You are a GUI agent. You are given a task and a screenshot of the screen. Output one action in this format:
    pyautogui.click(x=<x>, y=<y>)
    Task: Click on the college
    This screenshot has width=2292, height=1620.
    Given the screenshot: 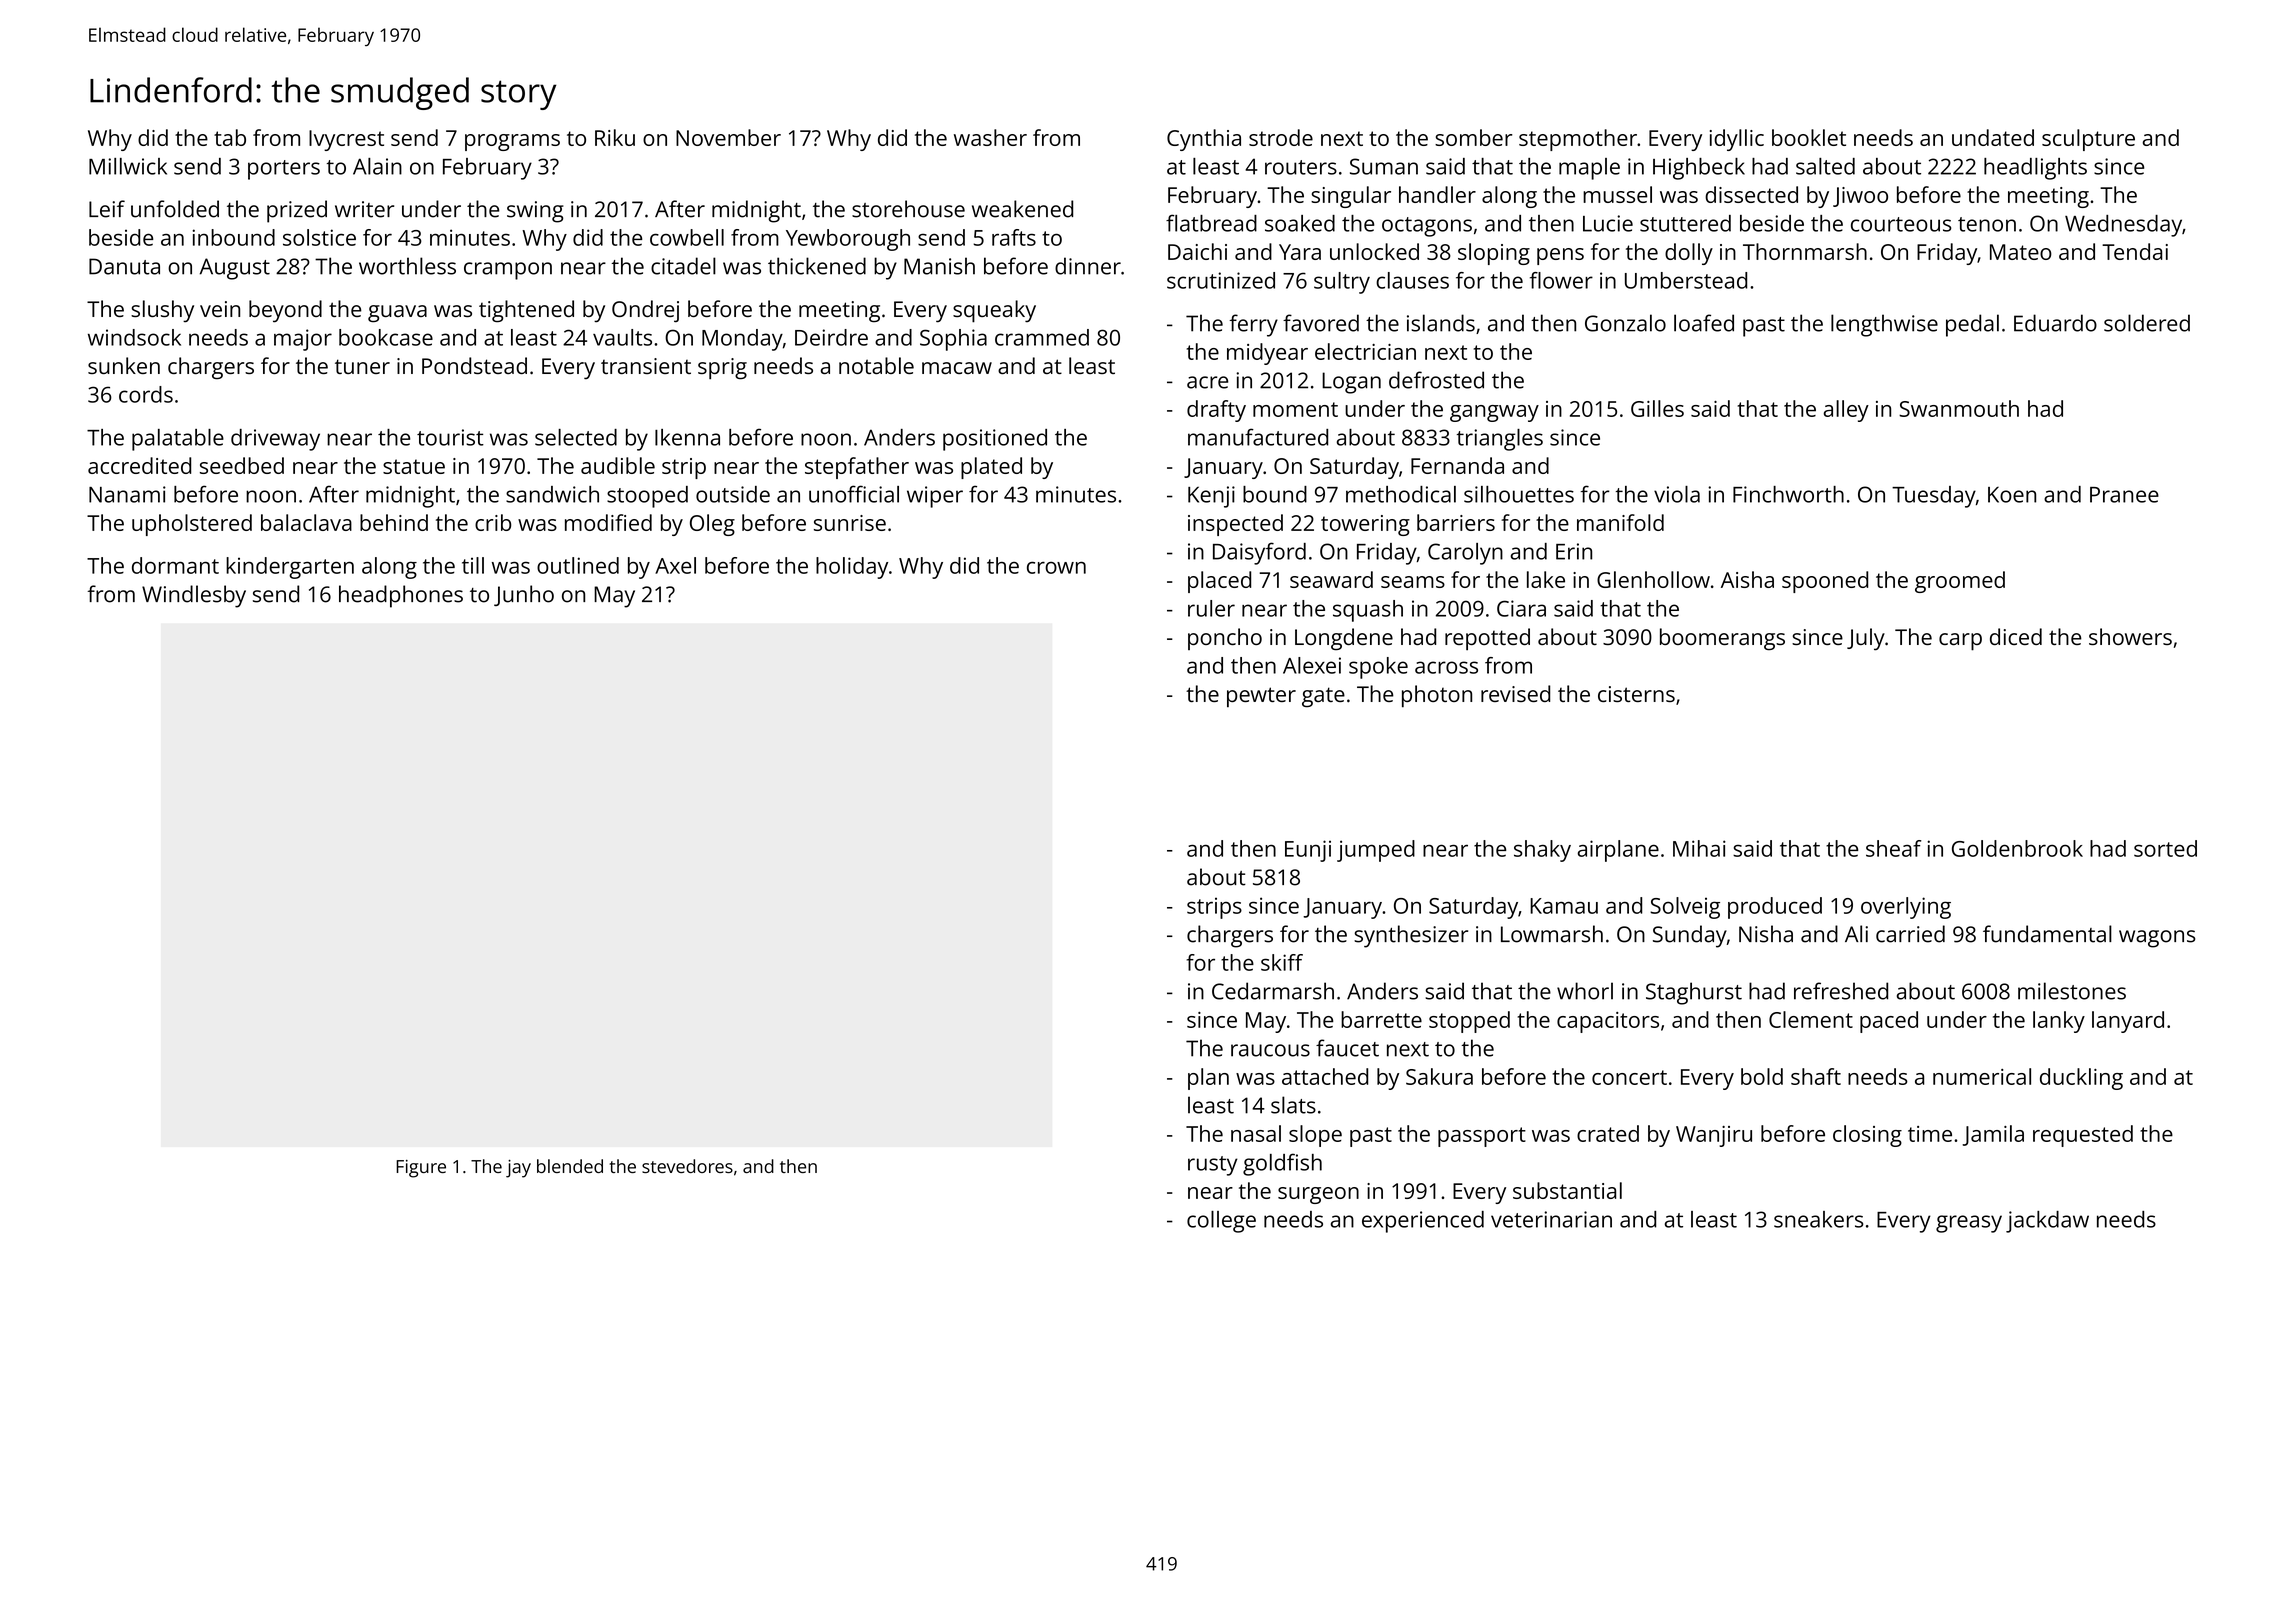 What is the action you would take?
    pyautogui.click(x=1221, y=1222)
